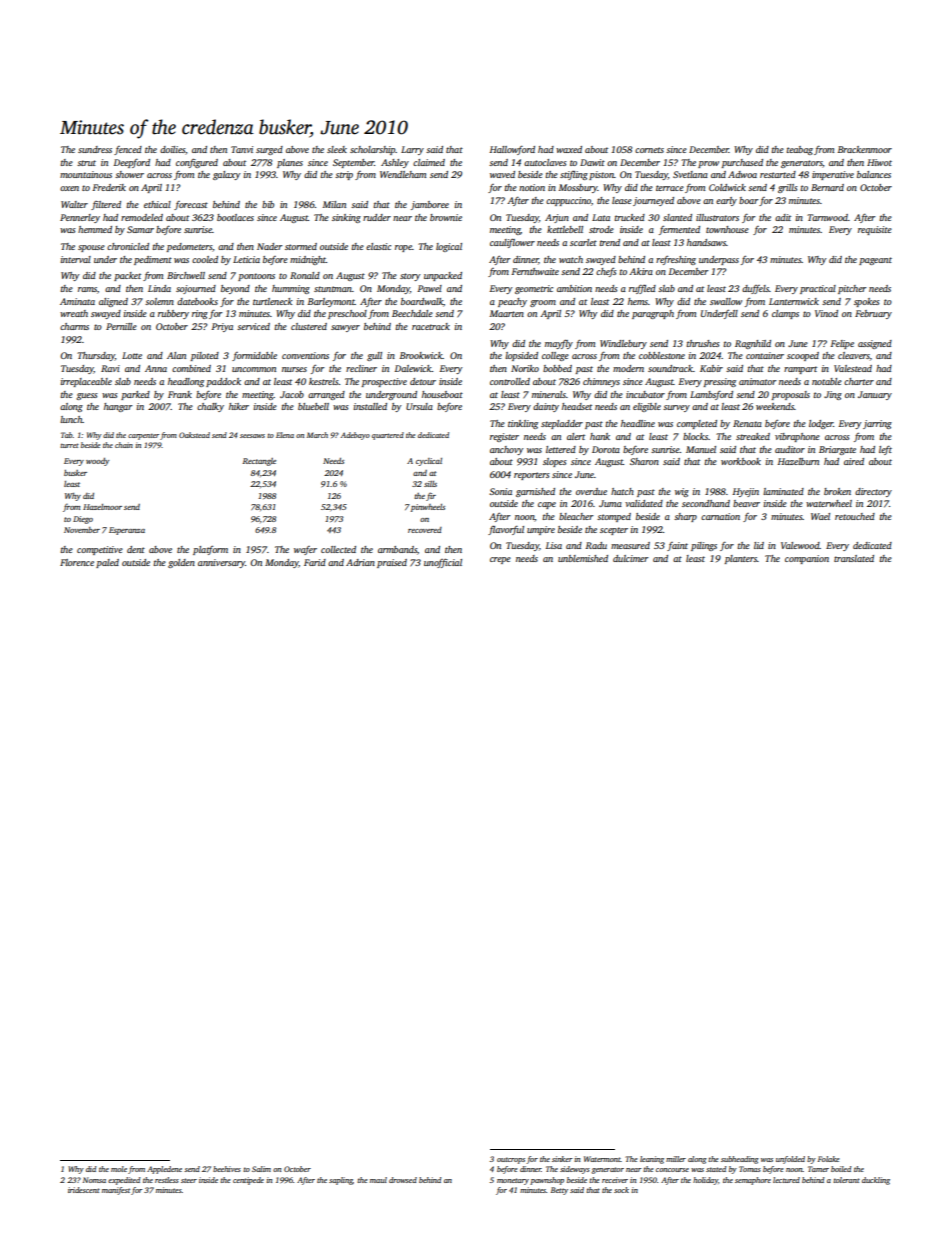 The image size is (952, 1233). Describe the element at coordinates (532, 187) in the page. I see `notion` at that location.
